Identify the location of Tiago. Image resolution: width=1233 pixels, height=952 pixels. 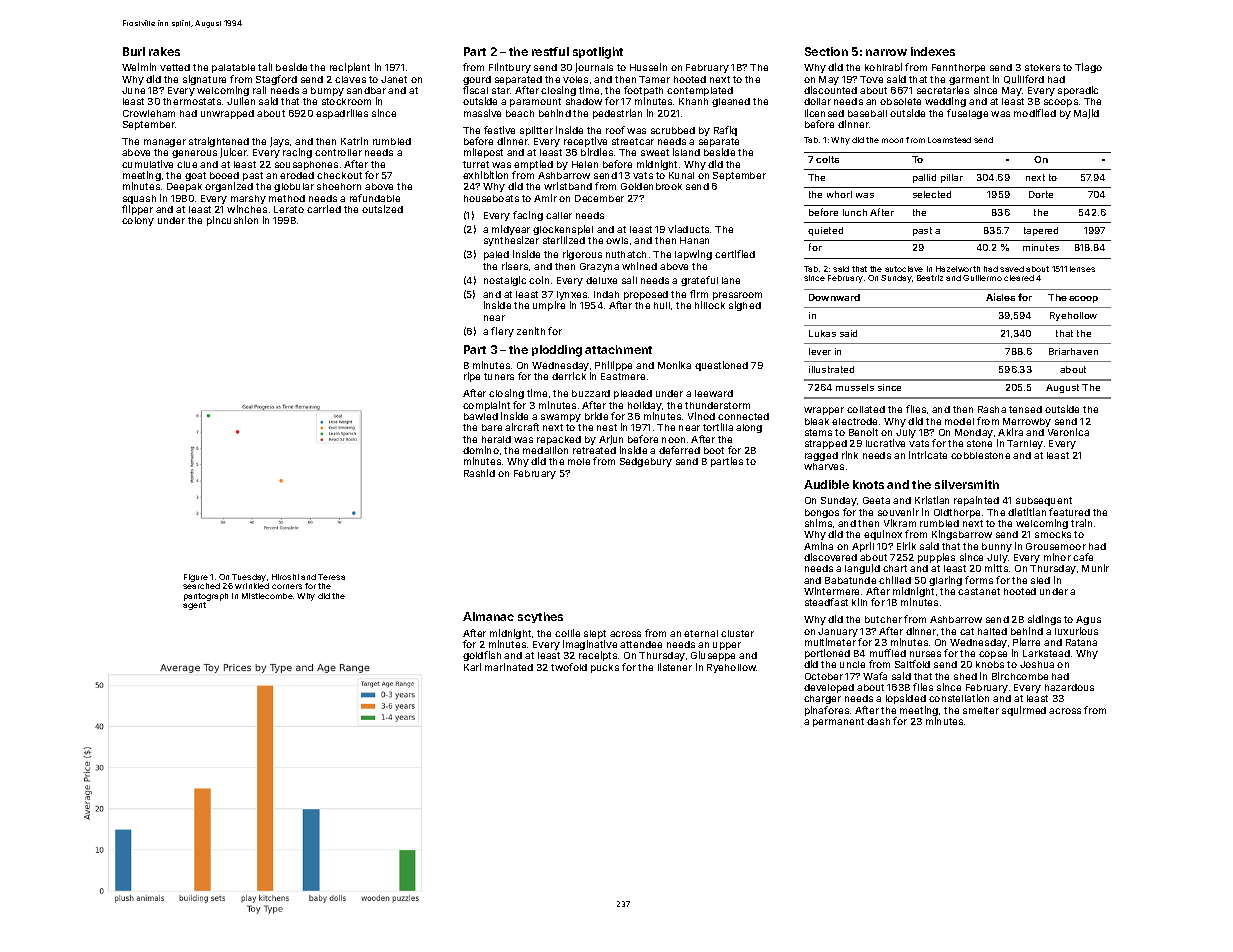
(1088, 68).
